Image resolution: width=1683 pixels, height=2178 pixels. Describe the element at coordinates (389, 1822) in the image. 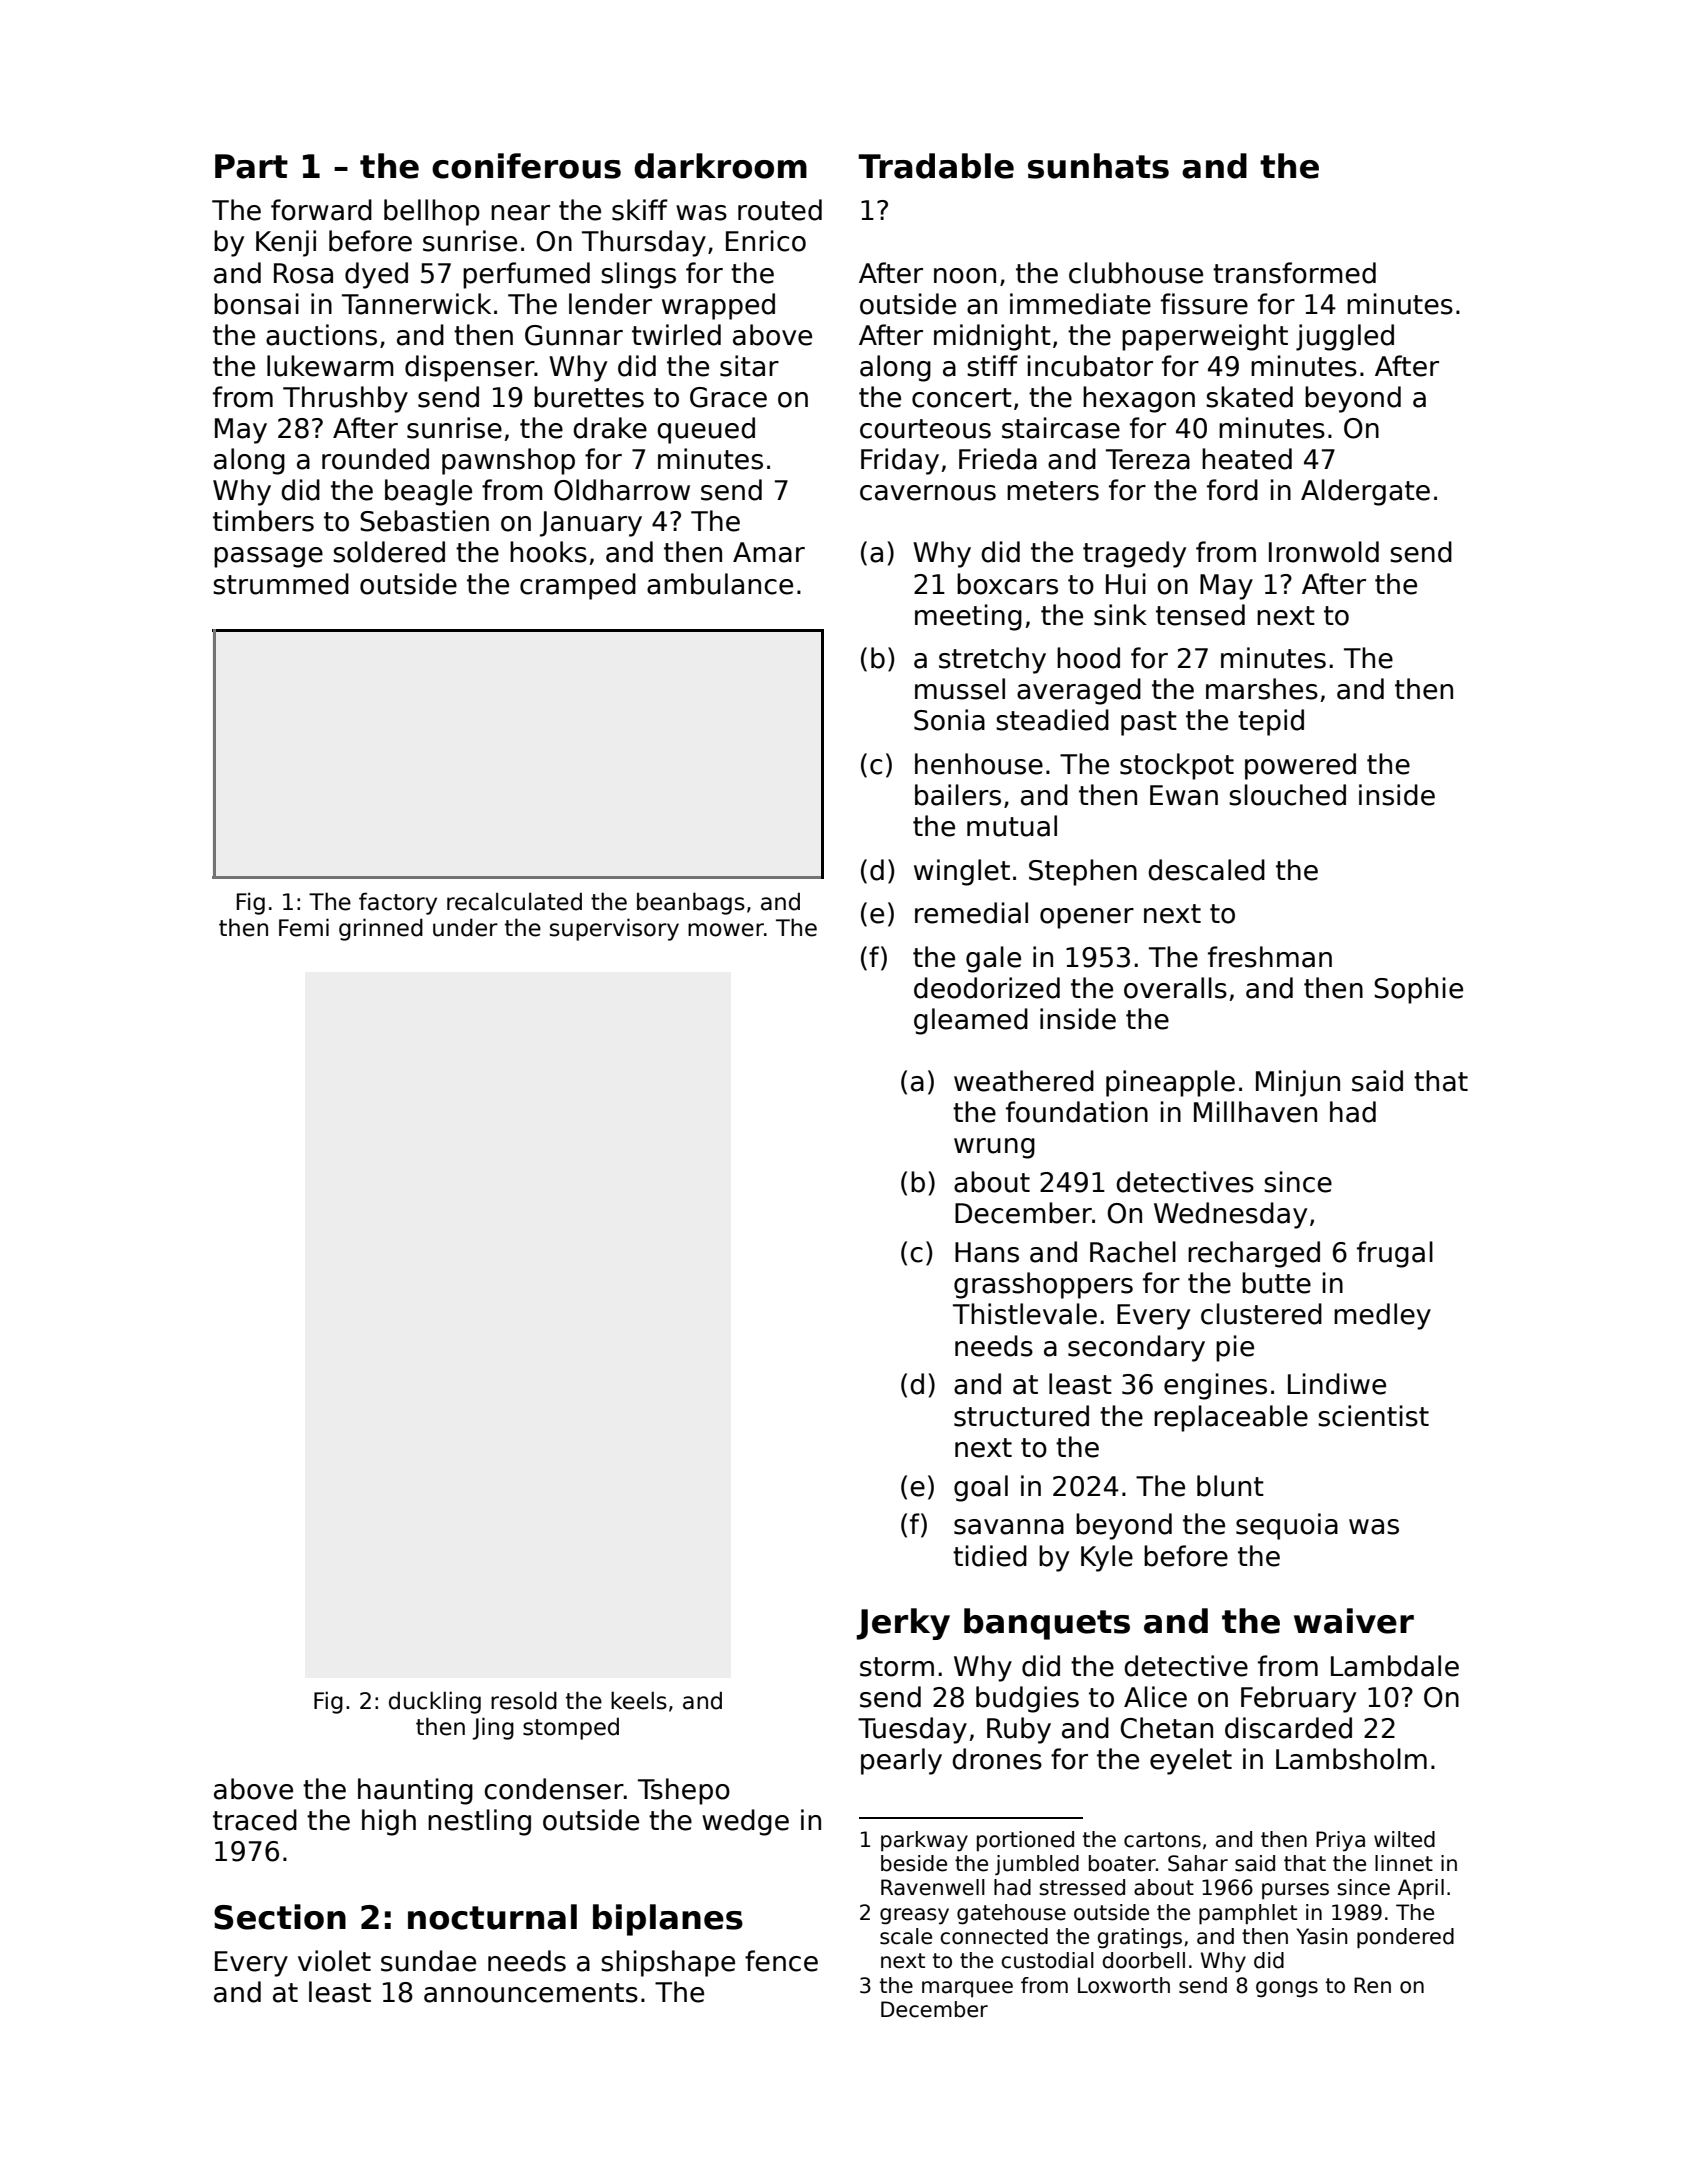

I see `high` at that location.
